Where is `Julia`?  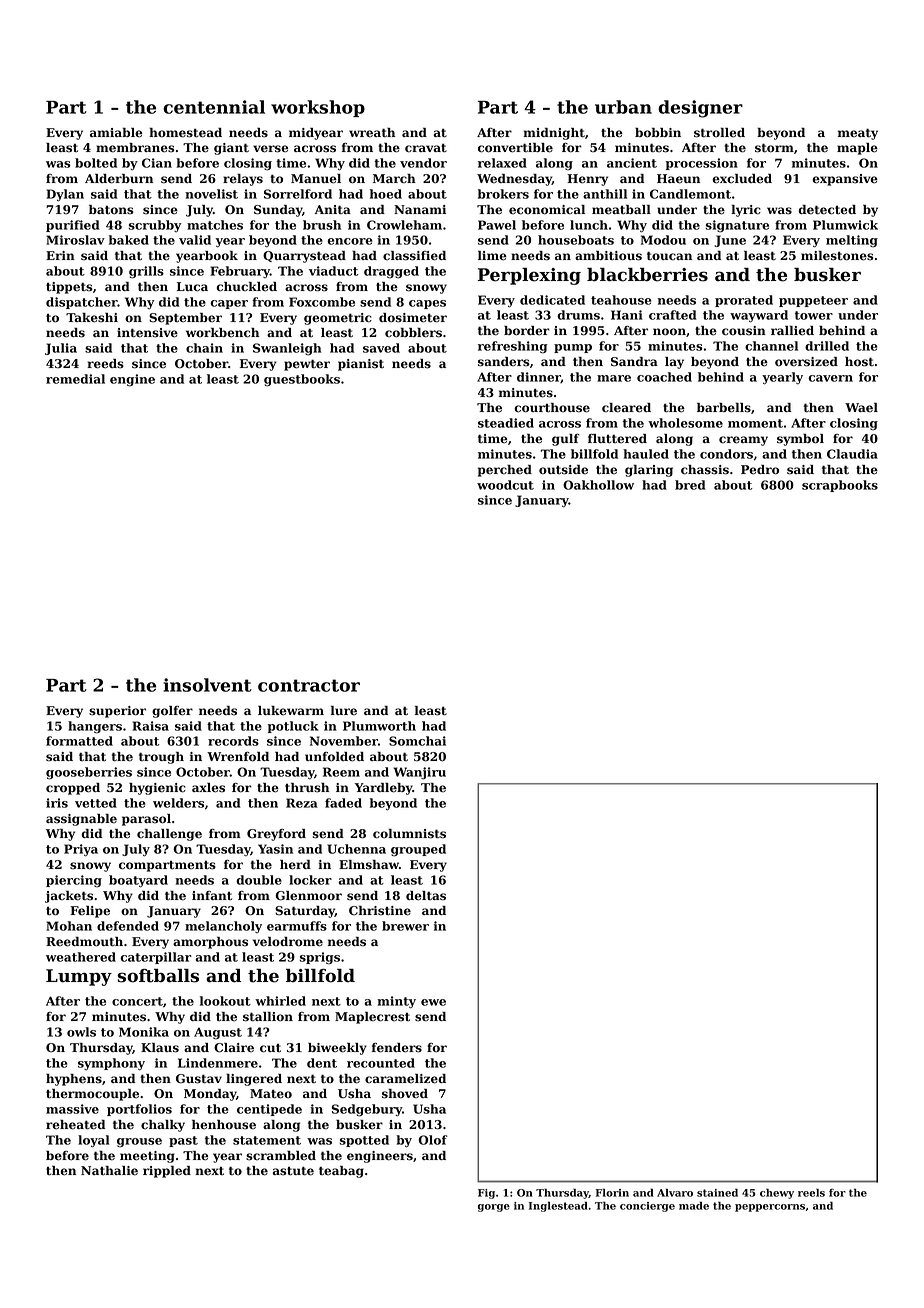
Julia is located at coordinates (61, 349).
